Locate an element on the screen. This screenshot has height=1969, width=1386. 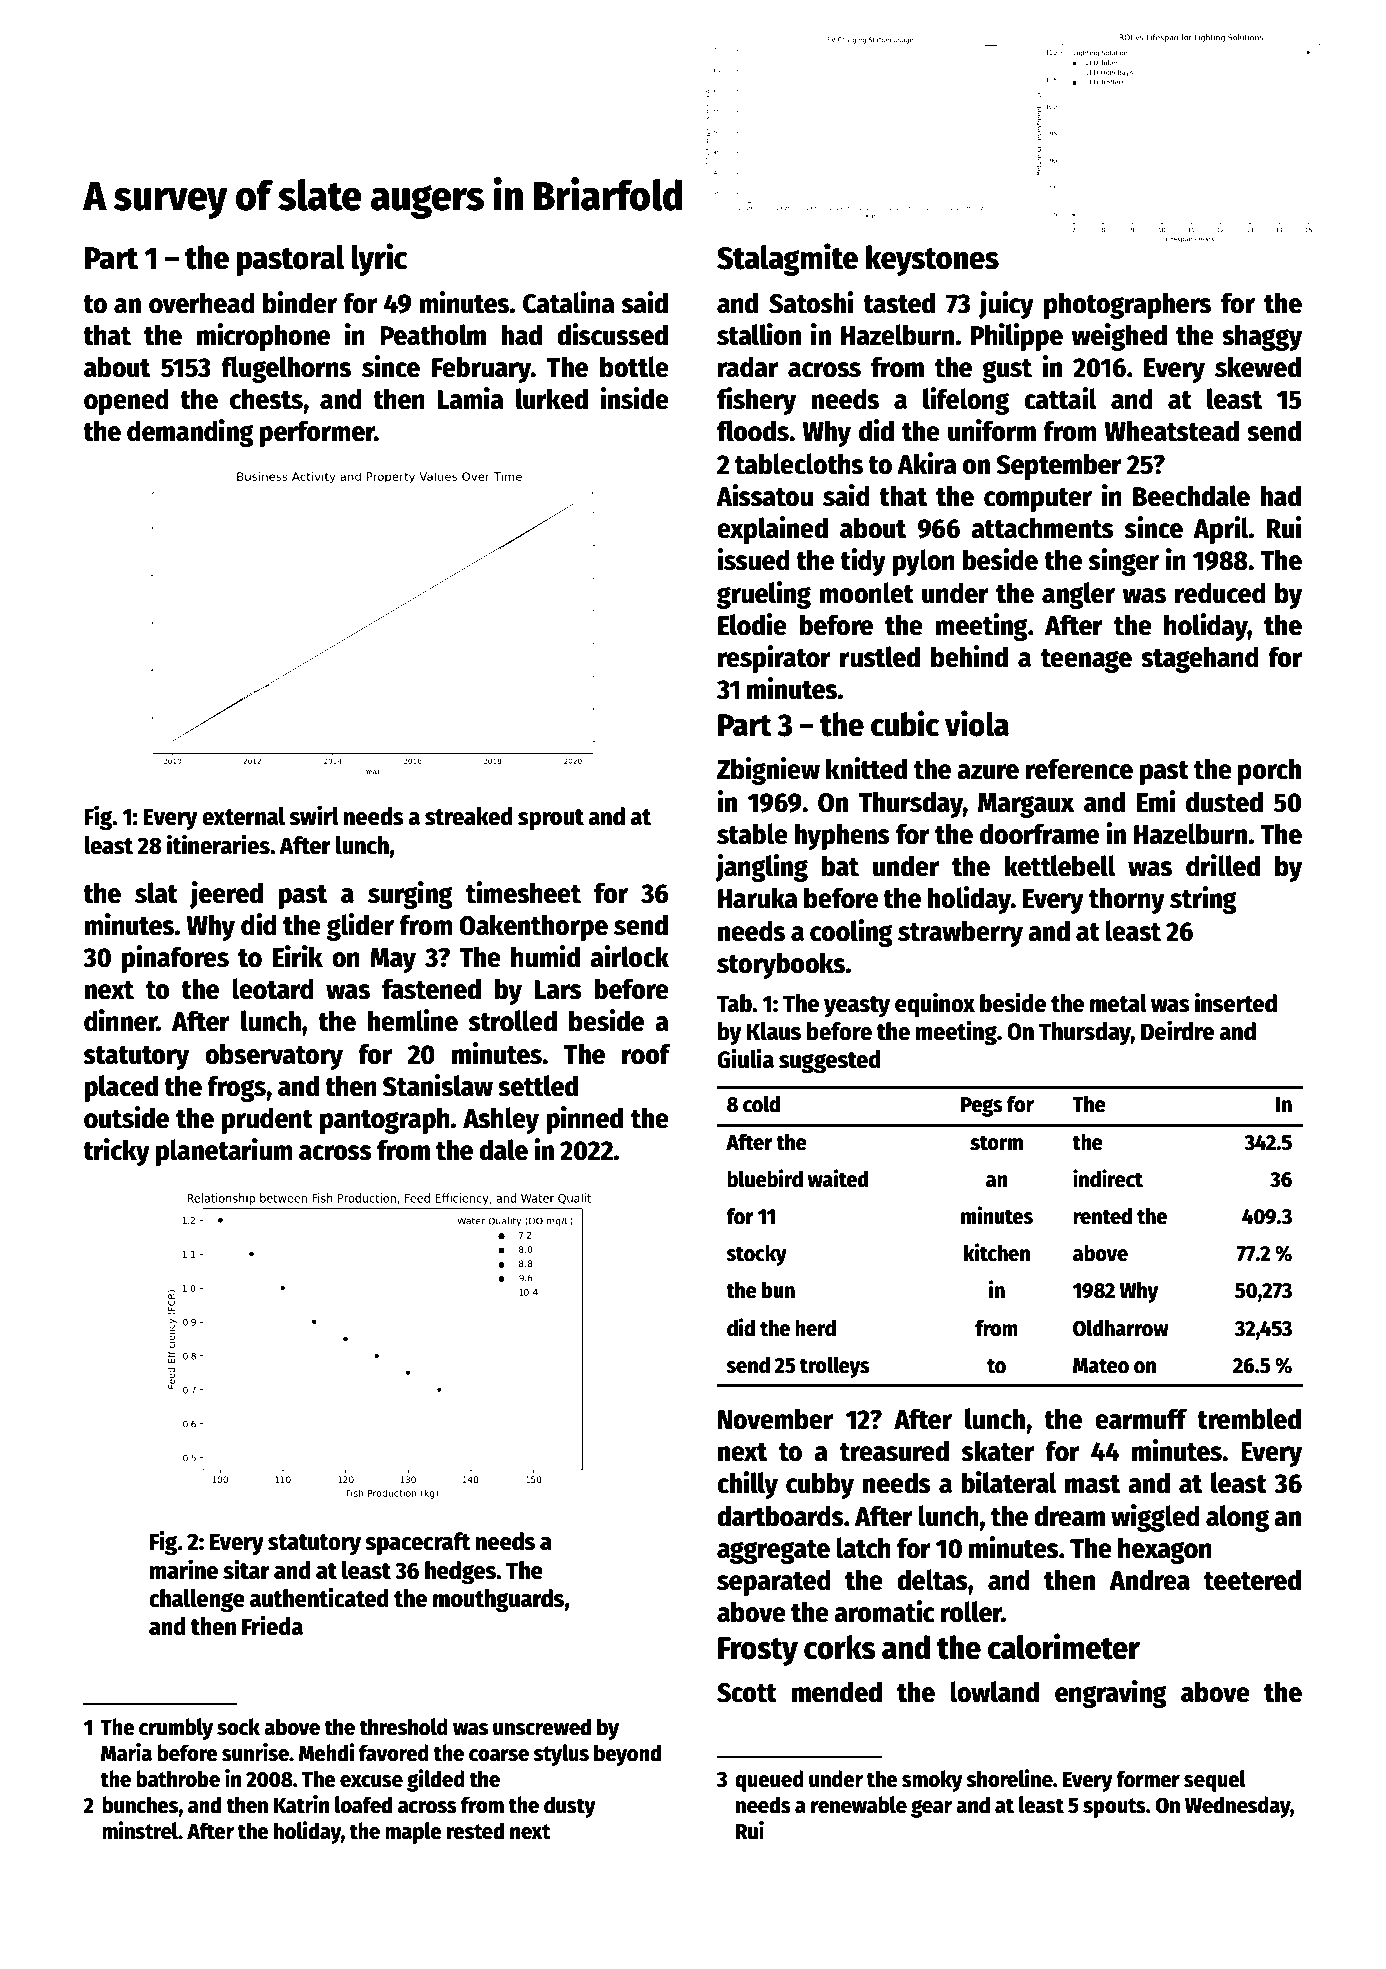
Satoshi is located at coordinates (811, 302).
